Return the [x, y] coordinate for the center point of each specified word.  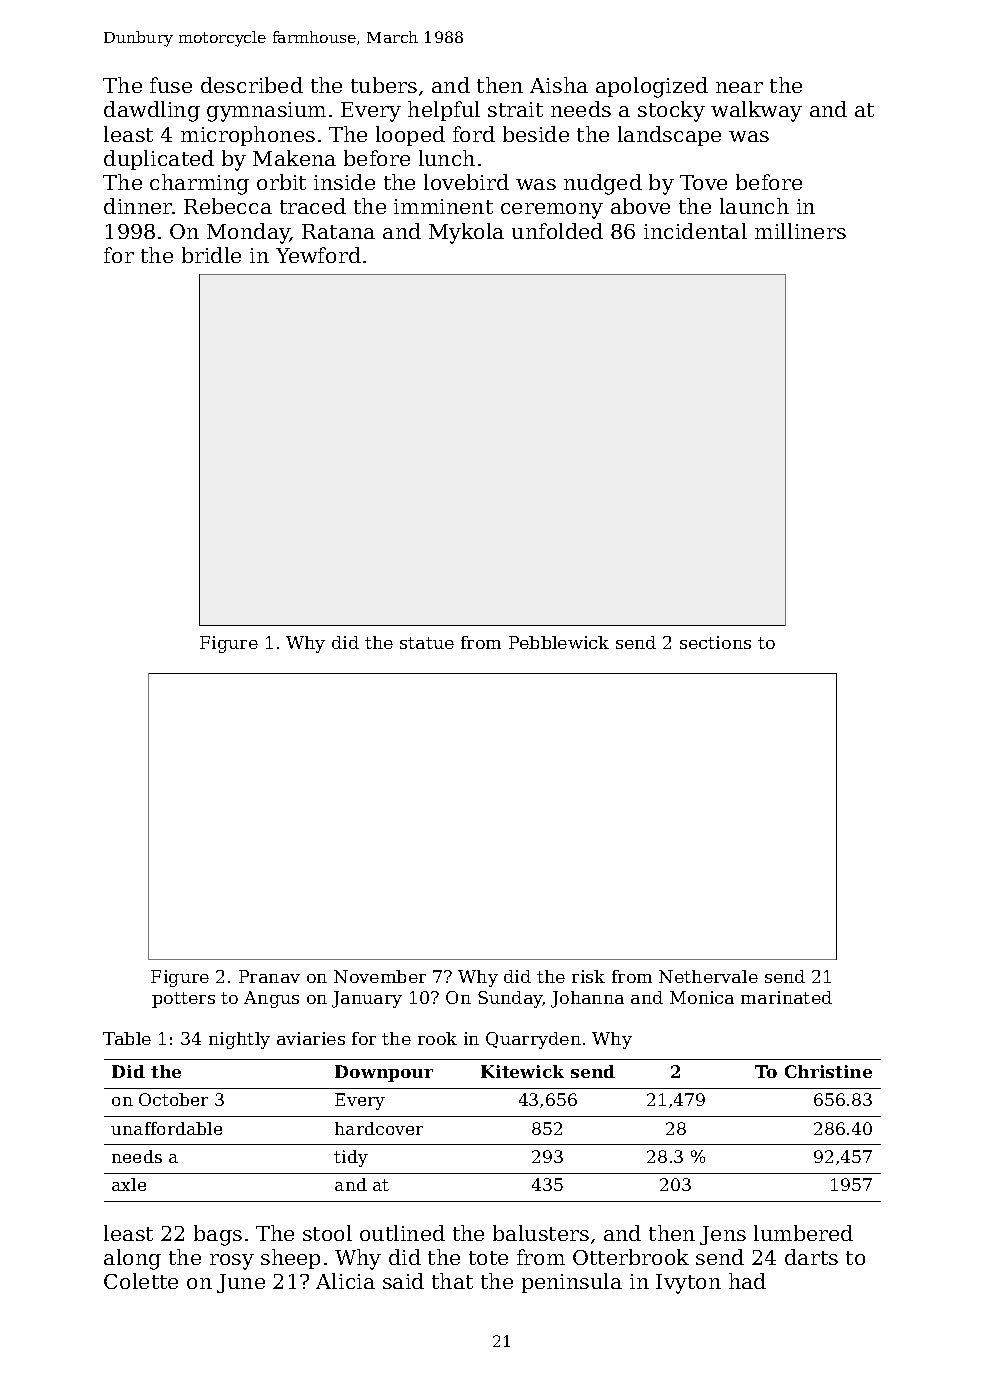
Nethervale [708, 976]
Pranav [269, 976]
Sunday [510, 999]
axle [129, 1184]
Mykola [466, 233]
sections [715, 642]
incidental [695, 231]
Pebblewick [559, 642]
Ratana [338, 231]
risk [588, 976]
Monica [702, 997]
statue [427, 643]
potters [183, 1000]
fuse [171, 85]
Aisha [559, 85]
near [739, 87]
